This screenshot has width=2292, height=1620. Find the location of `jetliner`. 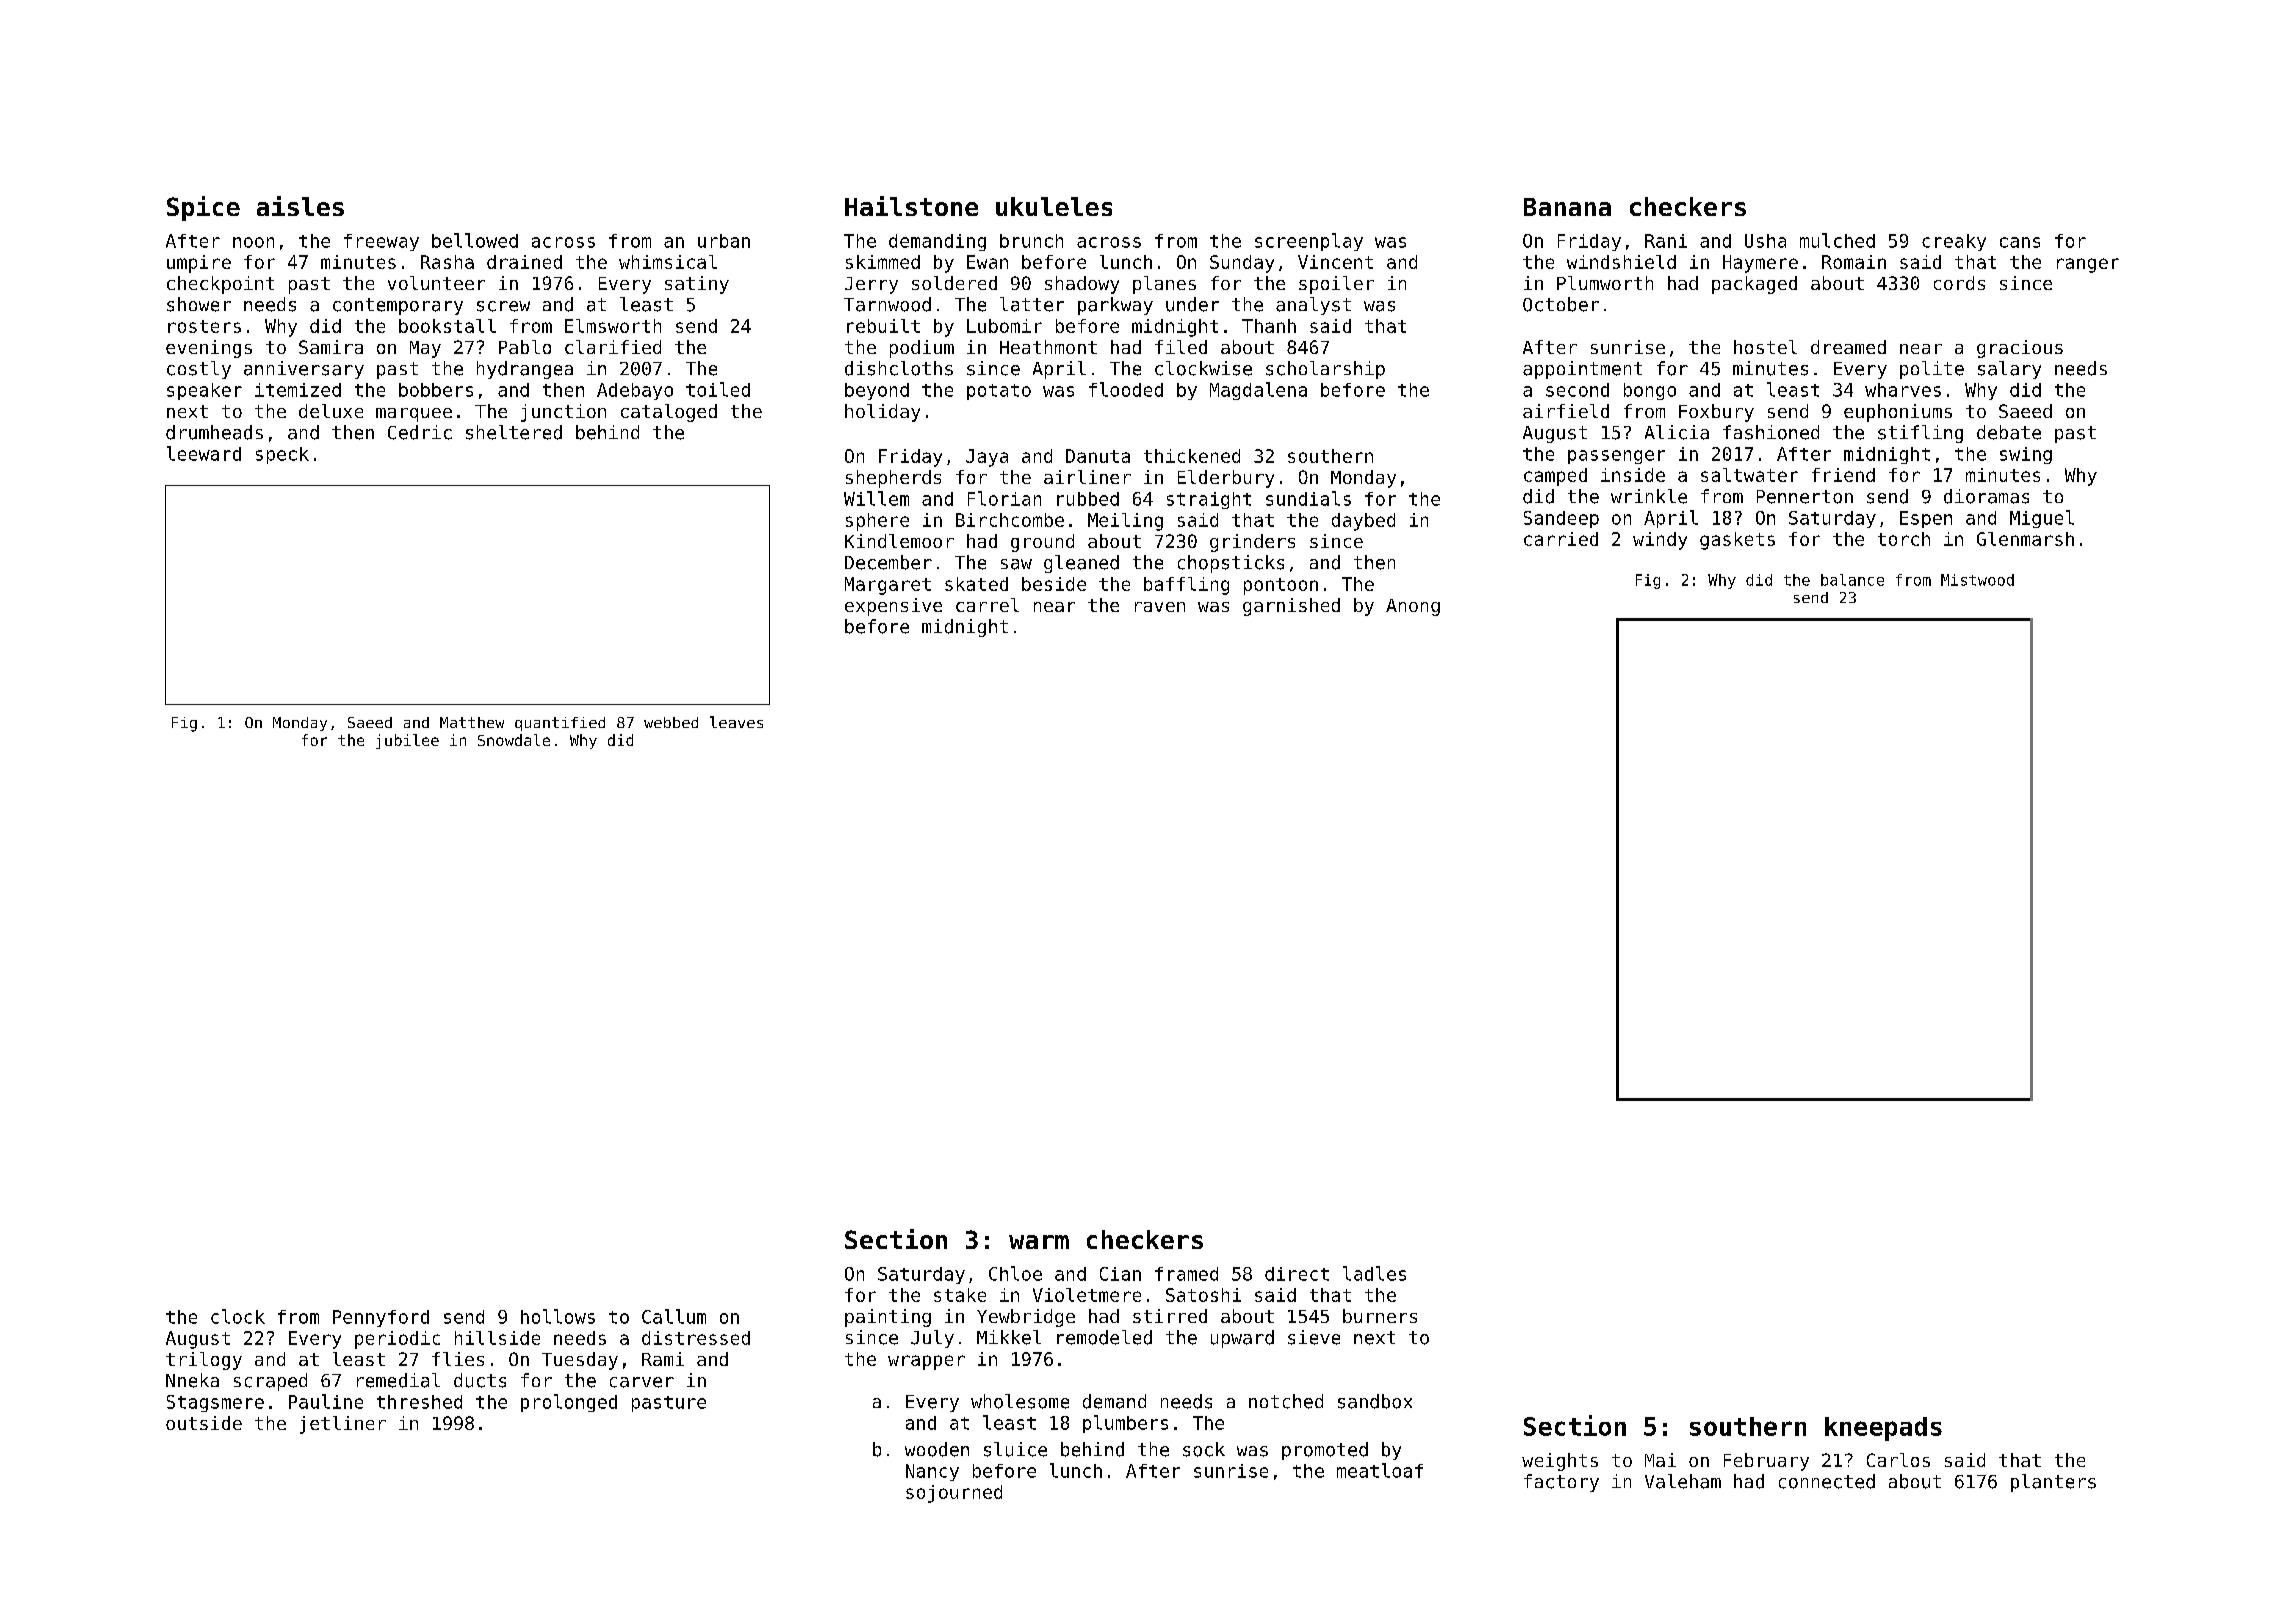

jetliner is located at coordinates (343, 1425).
